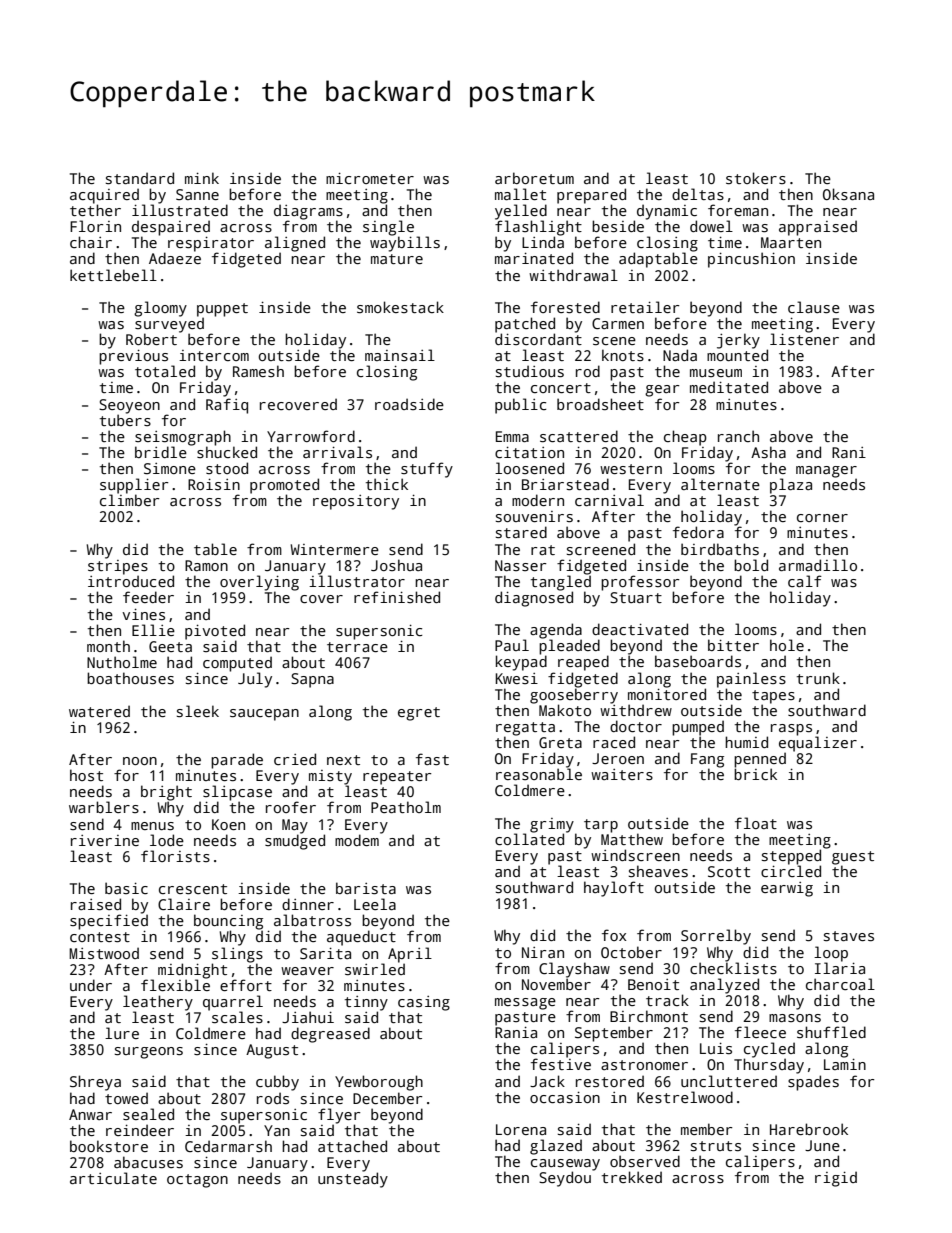 This screenshot has width=952, height=1233. I want to click on souvenirs, so click(534, 516).
